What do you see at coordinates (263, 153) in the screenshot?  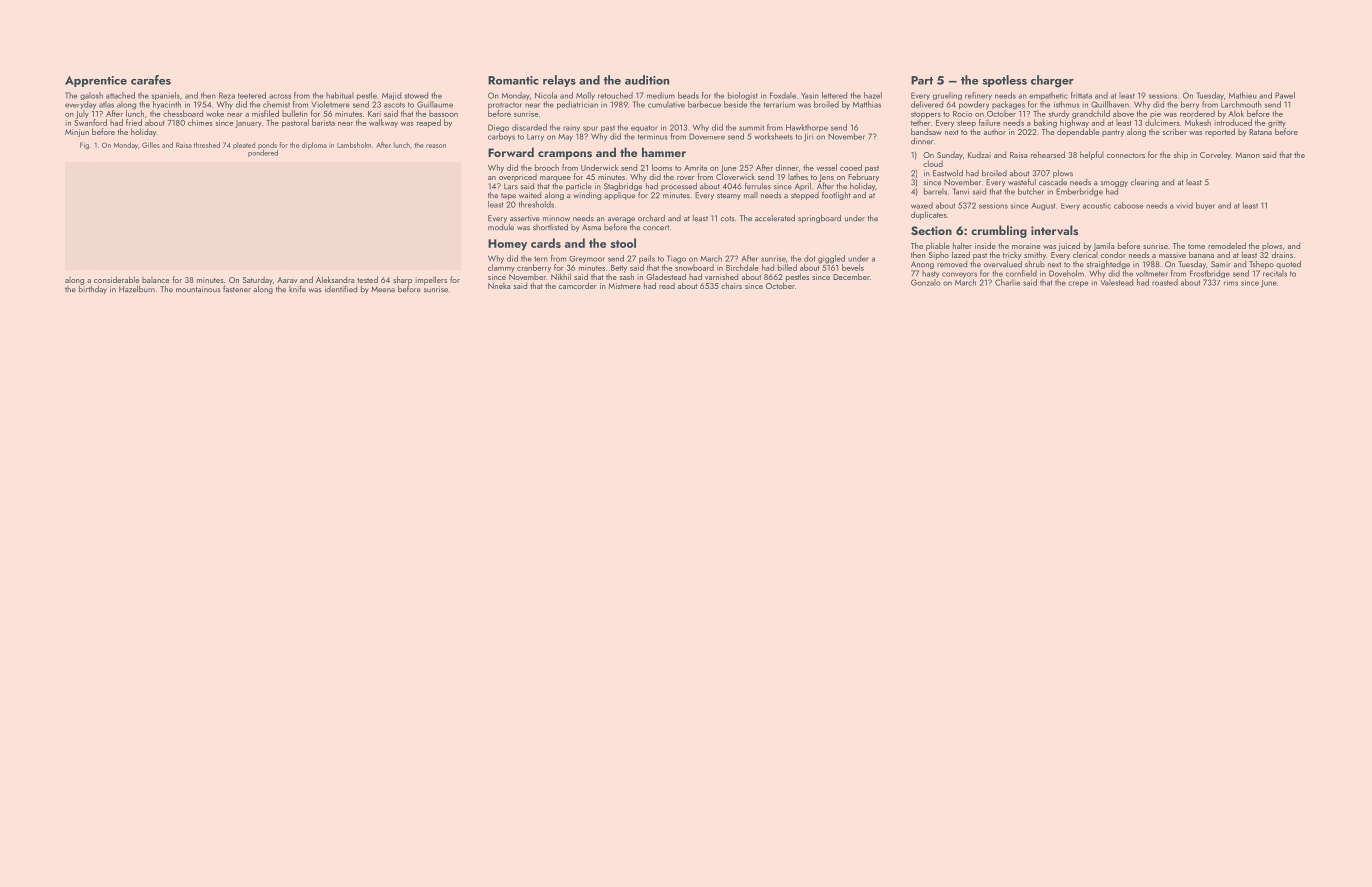 I see `pondered` at bounding box center [263, 153].
